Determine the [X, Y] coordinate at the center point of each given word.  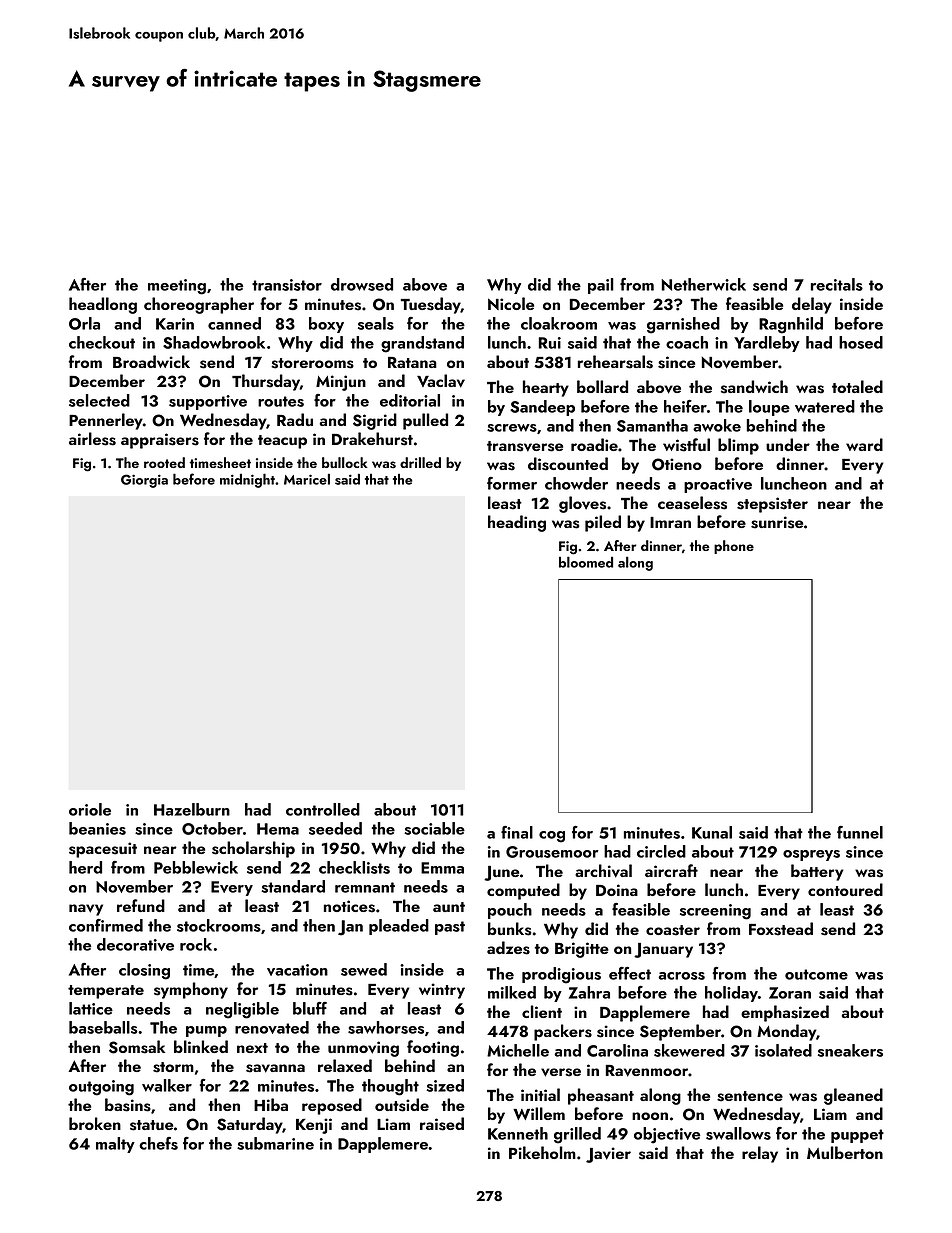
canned [234, 323]
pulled [425, 421]
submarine [275, 1143]
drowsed [362, 284]
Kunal [712, 832]
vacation [297, 970]
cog [552, 837]
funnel [860, 832]
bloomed [586, 562]
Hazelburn [192, 809]
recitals [837, 284]
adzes [508, 948]
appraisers [160, 441]
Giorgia [144, 481]
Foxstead [781, 929]
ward [864, 444]
